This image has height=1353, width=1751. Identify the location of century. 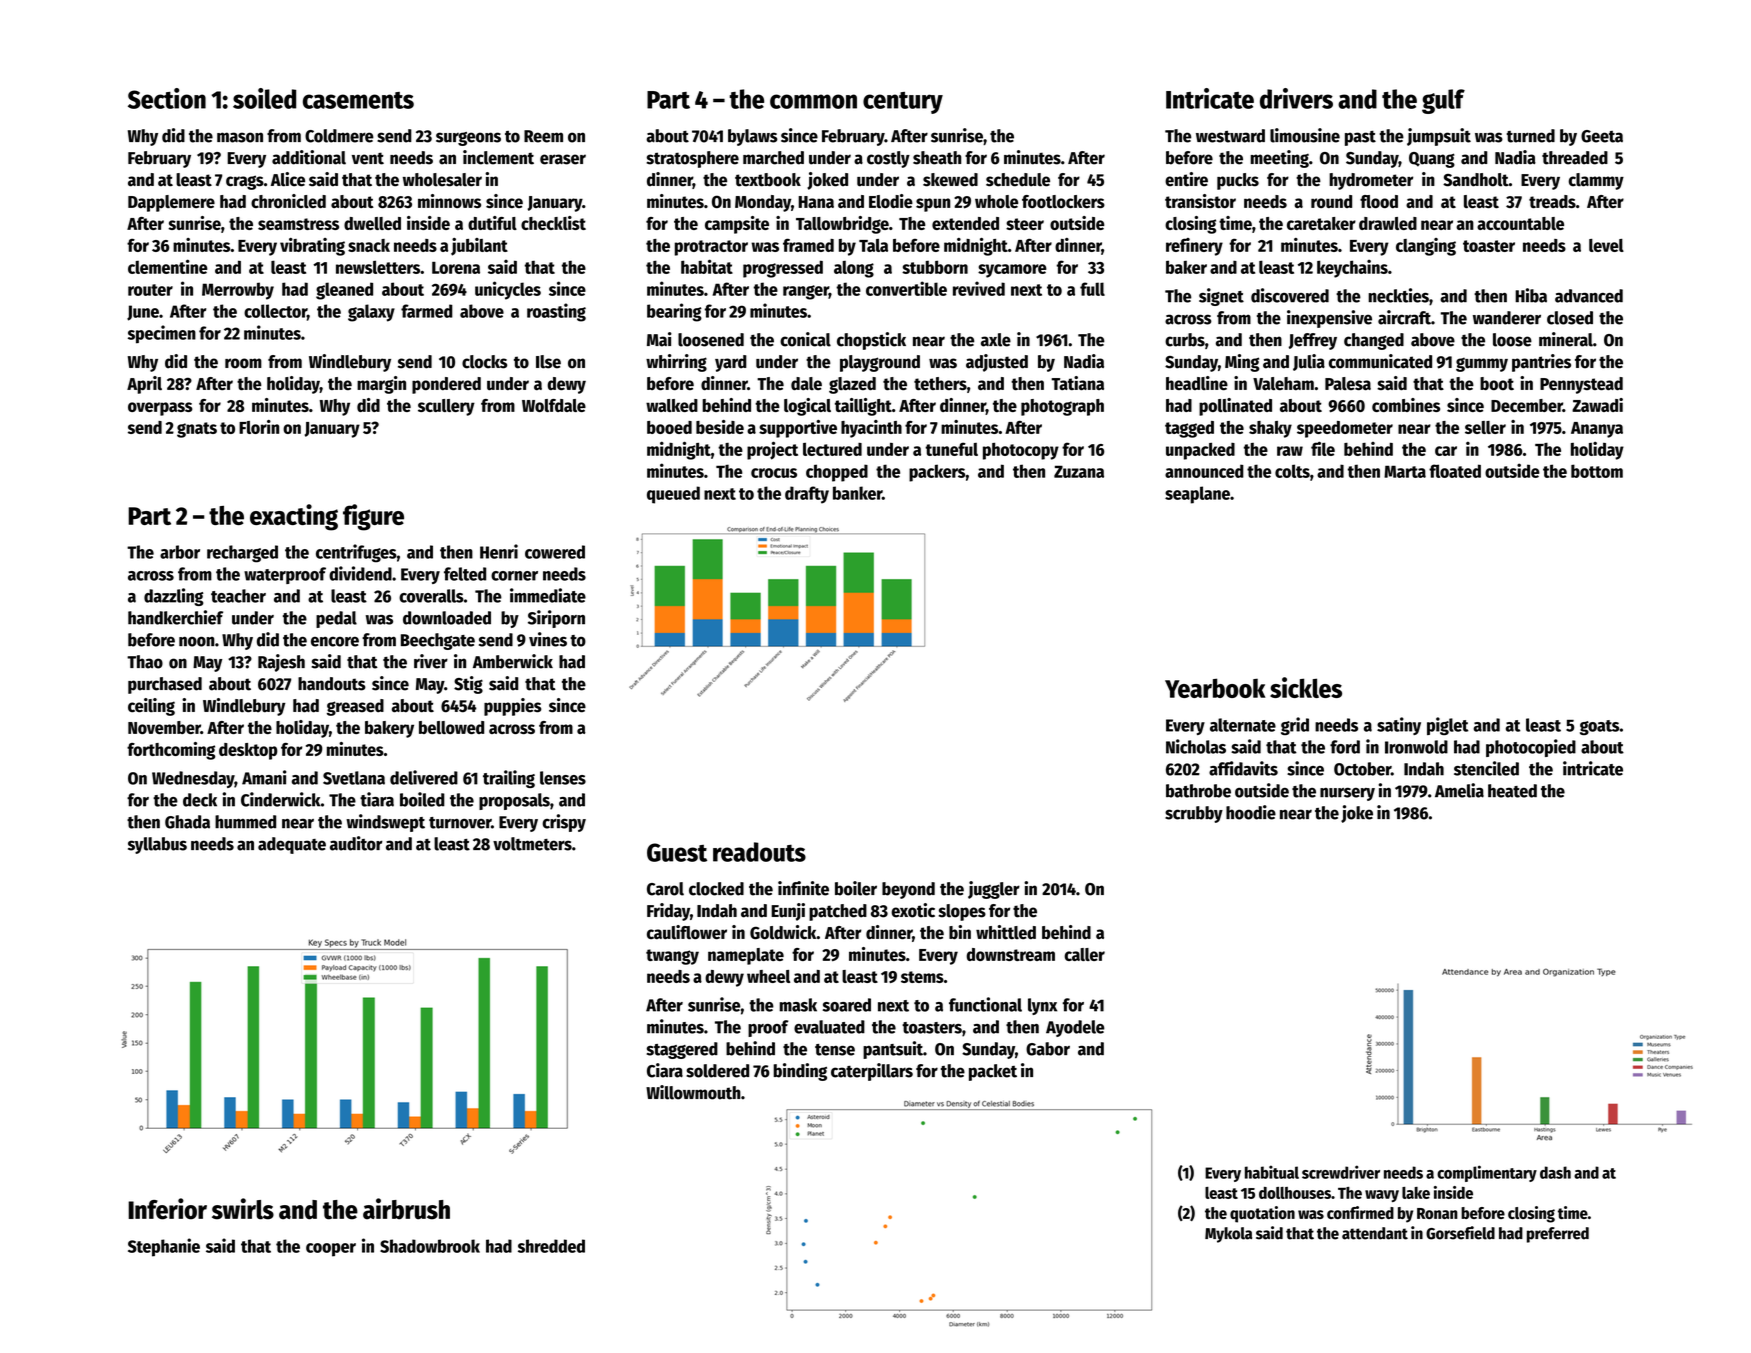
(903, 103).
